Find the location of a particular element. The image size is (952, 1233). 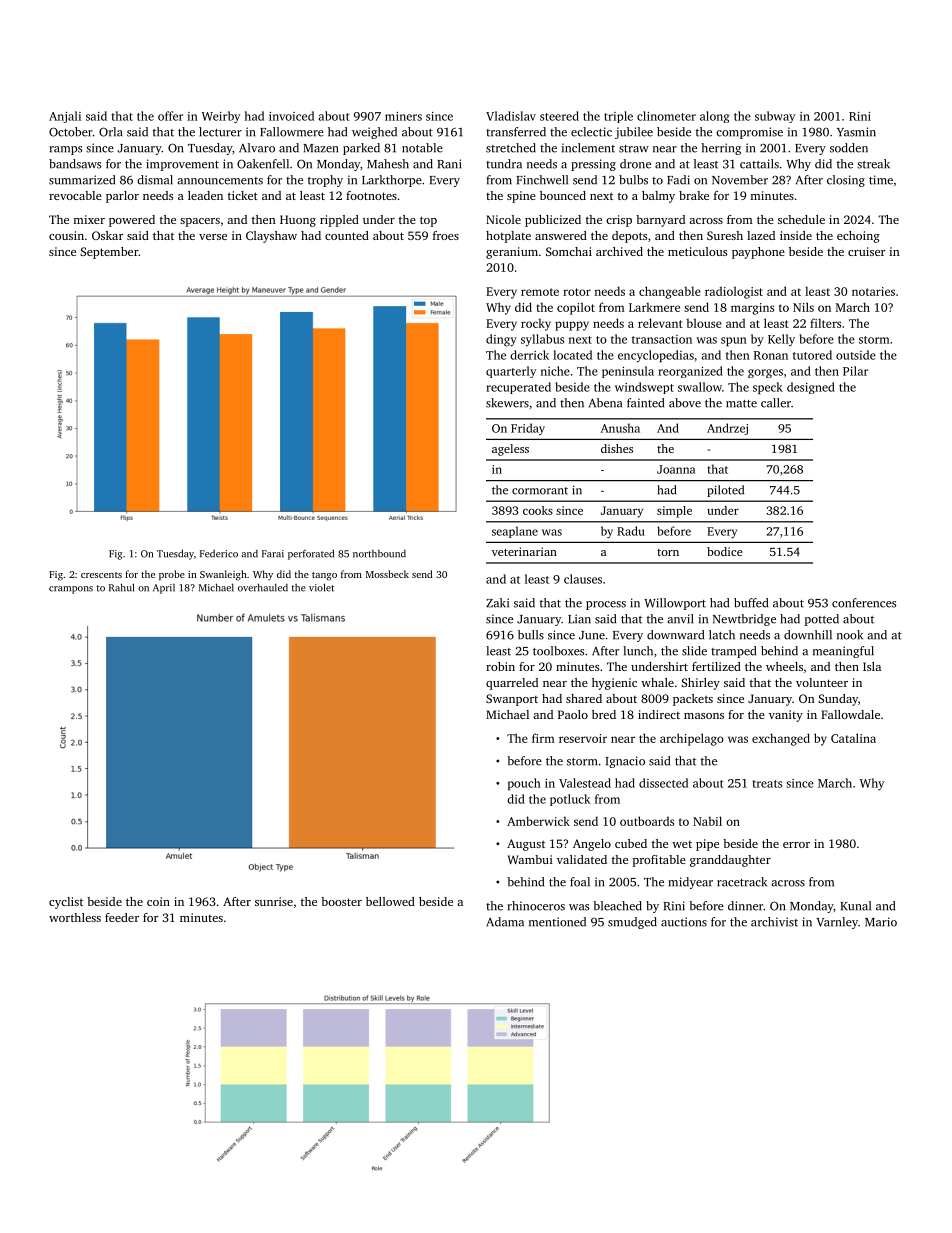

Swanport is located at coordinates (512, 700).
